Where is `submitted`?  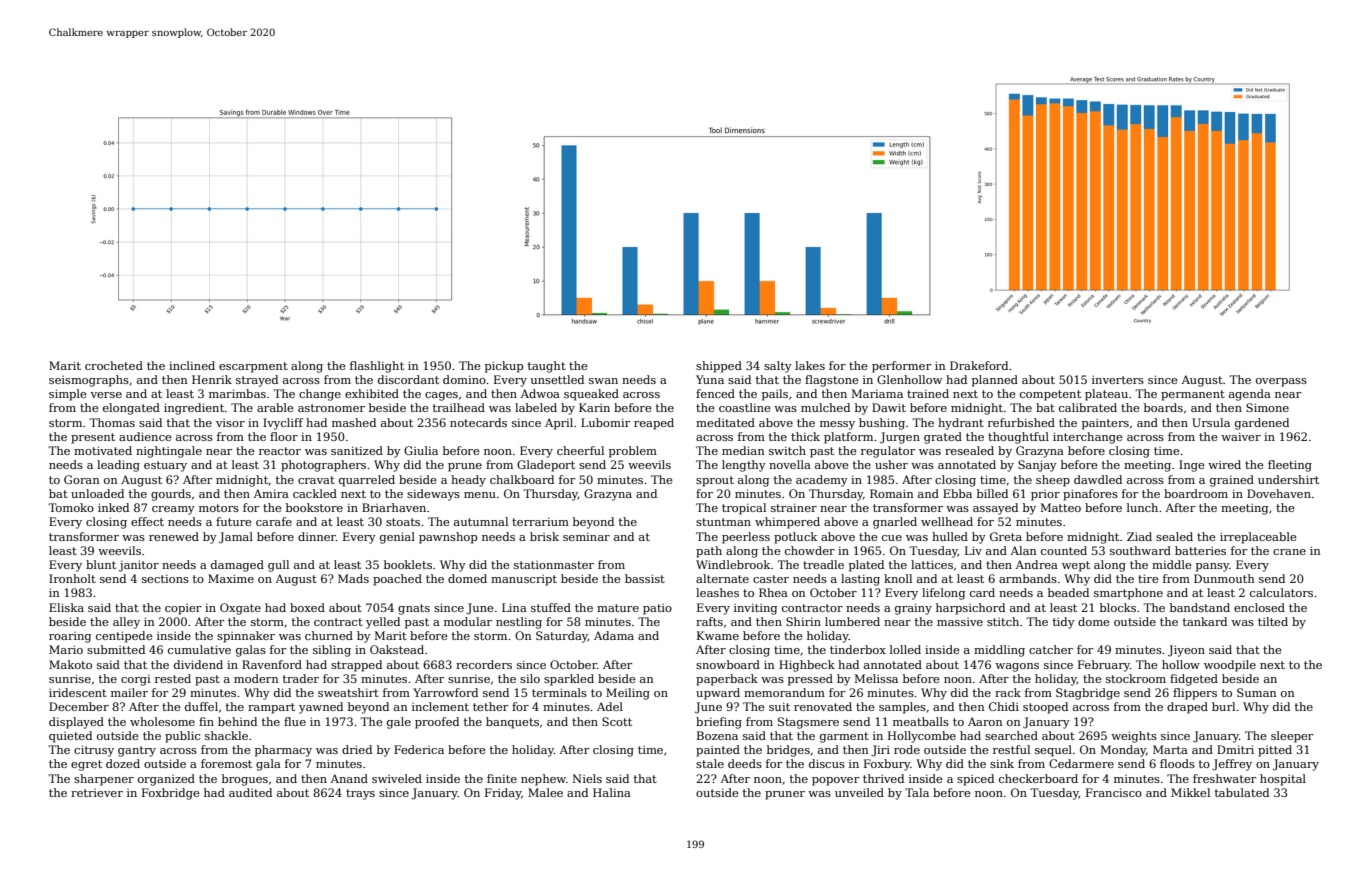 submitted is located at coordinates (116, 649).
